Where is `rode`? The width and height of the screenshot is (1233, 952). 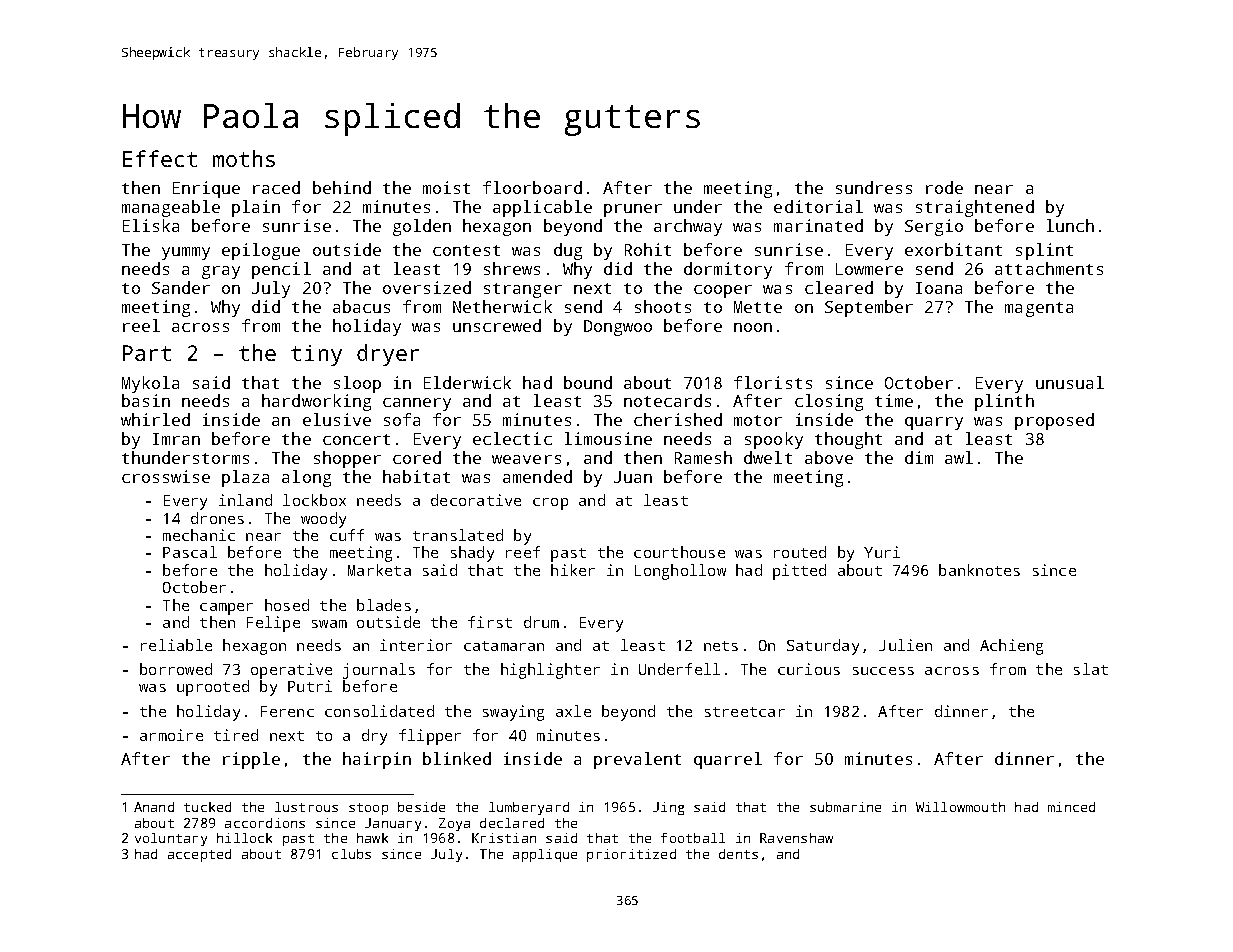 rode is located at coordinates (944, 187).
